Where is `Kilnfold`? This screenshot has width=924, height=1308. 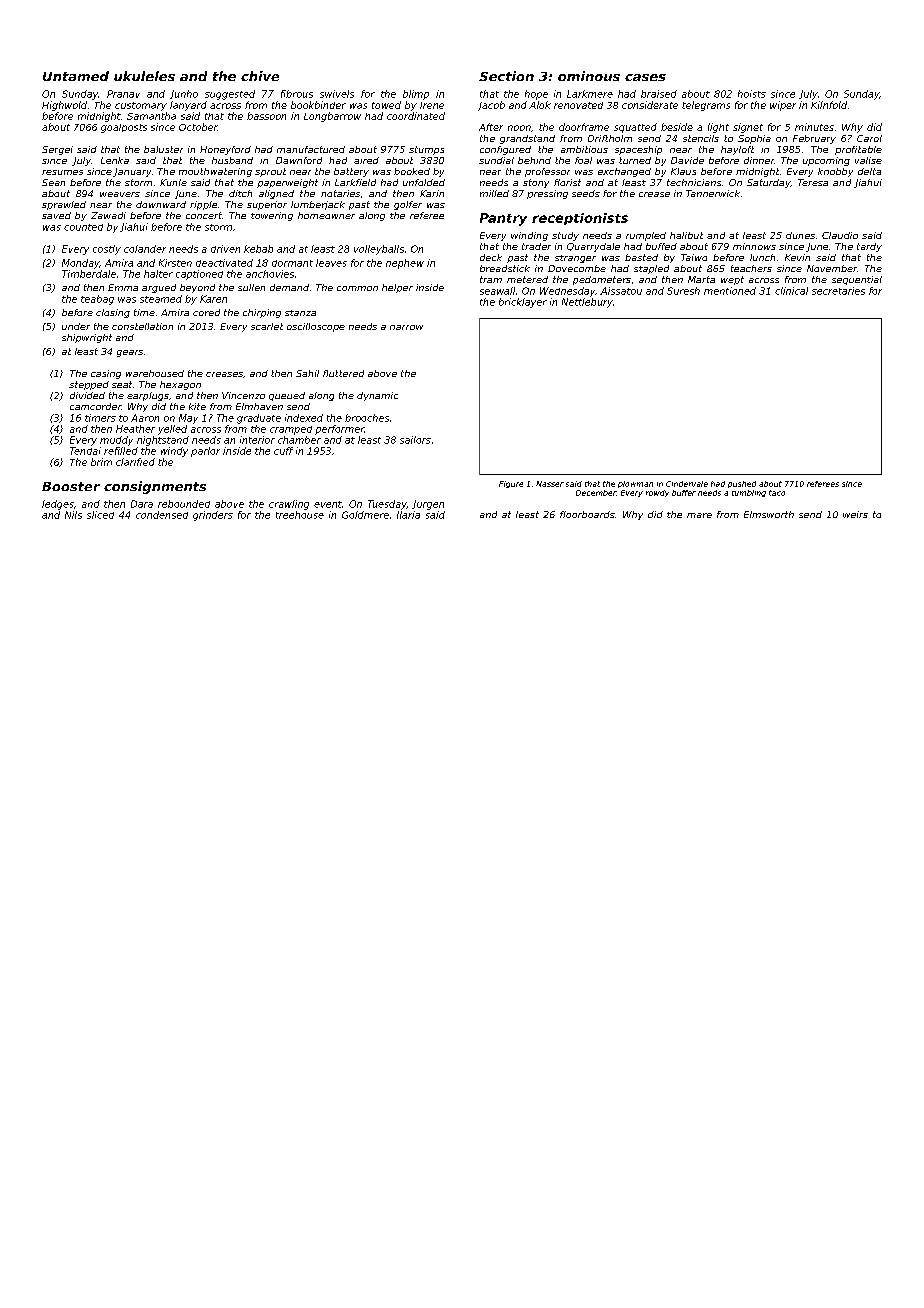 Kilnfold is located at coordinates (829, 105).
